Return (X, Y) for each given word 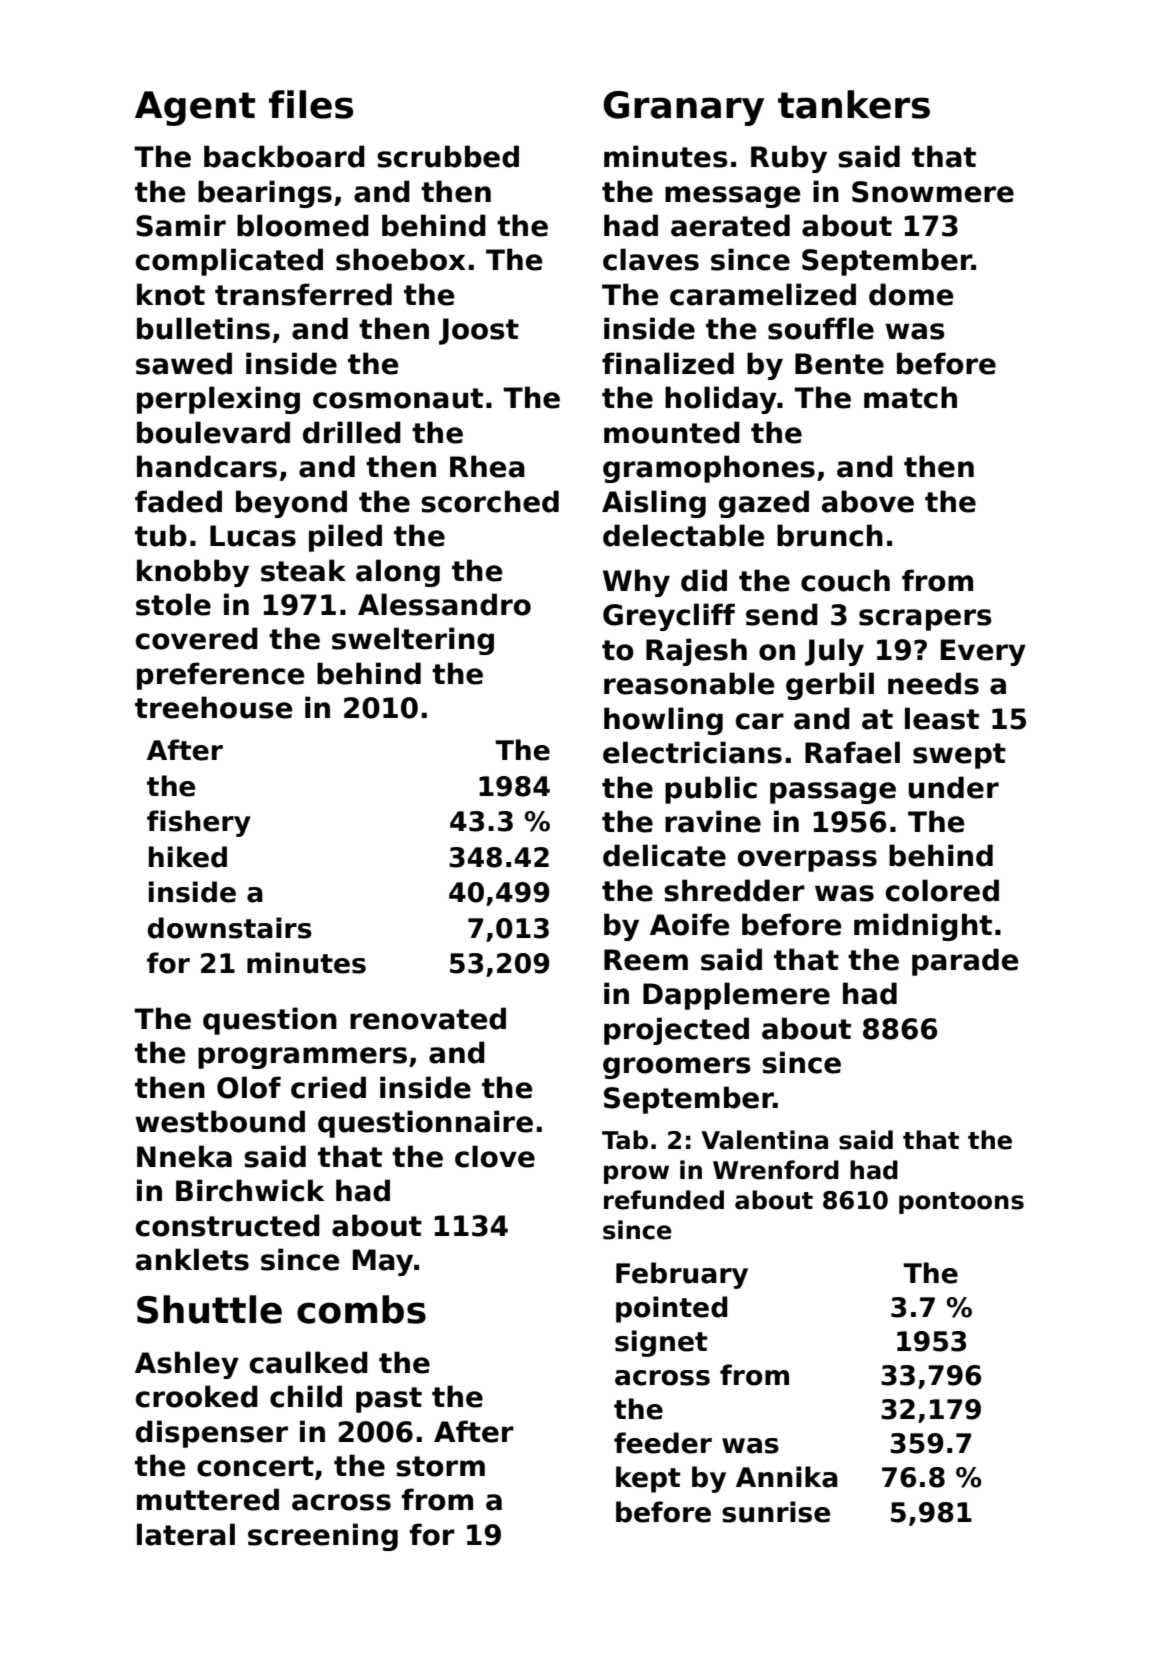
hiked (188, 857)
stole (173, 604)
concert (255, 1466)
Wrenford (776, 1170)
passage (833, 793)
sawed (184, 363)
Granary (683, 108)
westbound (220, 1121)
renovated (428, 1018)
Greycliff (669, 617)
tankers (854, 104)
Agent (195, 108)
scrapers (925, 620)
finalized (668, 363)
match (910, 397)
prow (636, 1174)
